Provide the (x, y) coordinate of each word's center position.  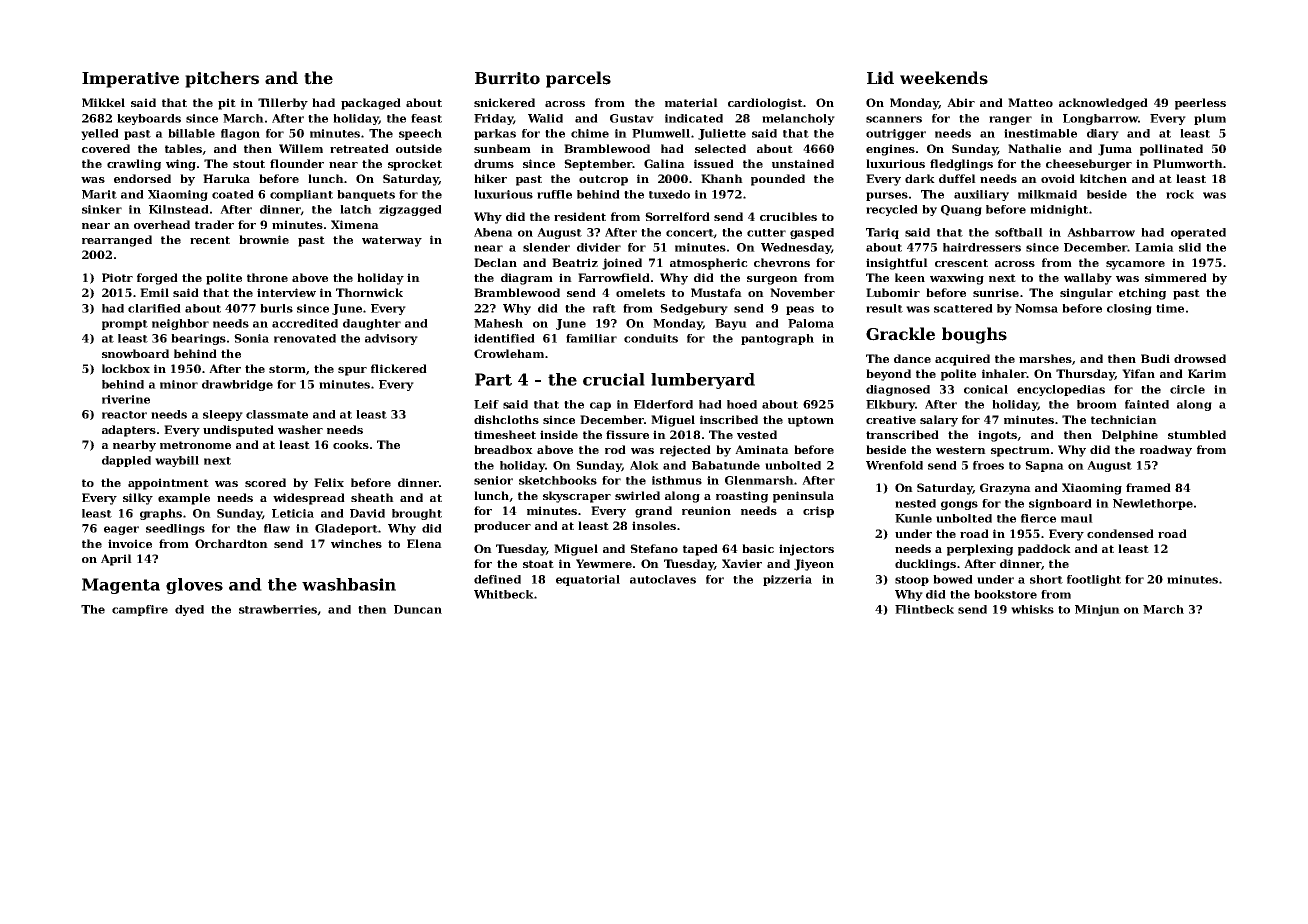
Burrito (507, 78)
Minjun (1097, 610)
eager (121, 530)
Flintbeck (924, 609)
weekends (944, 78)
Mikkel (103, 102)
